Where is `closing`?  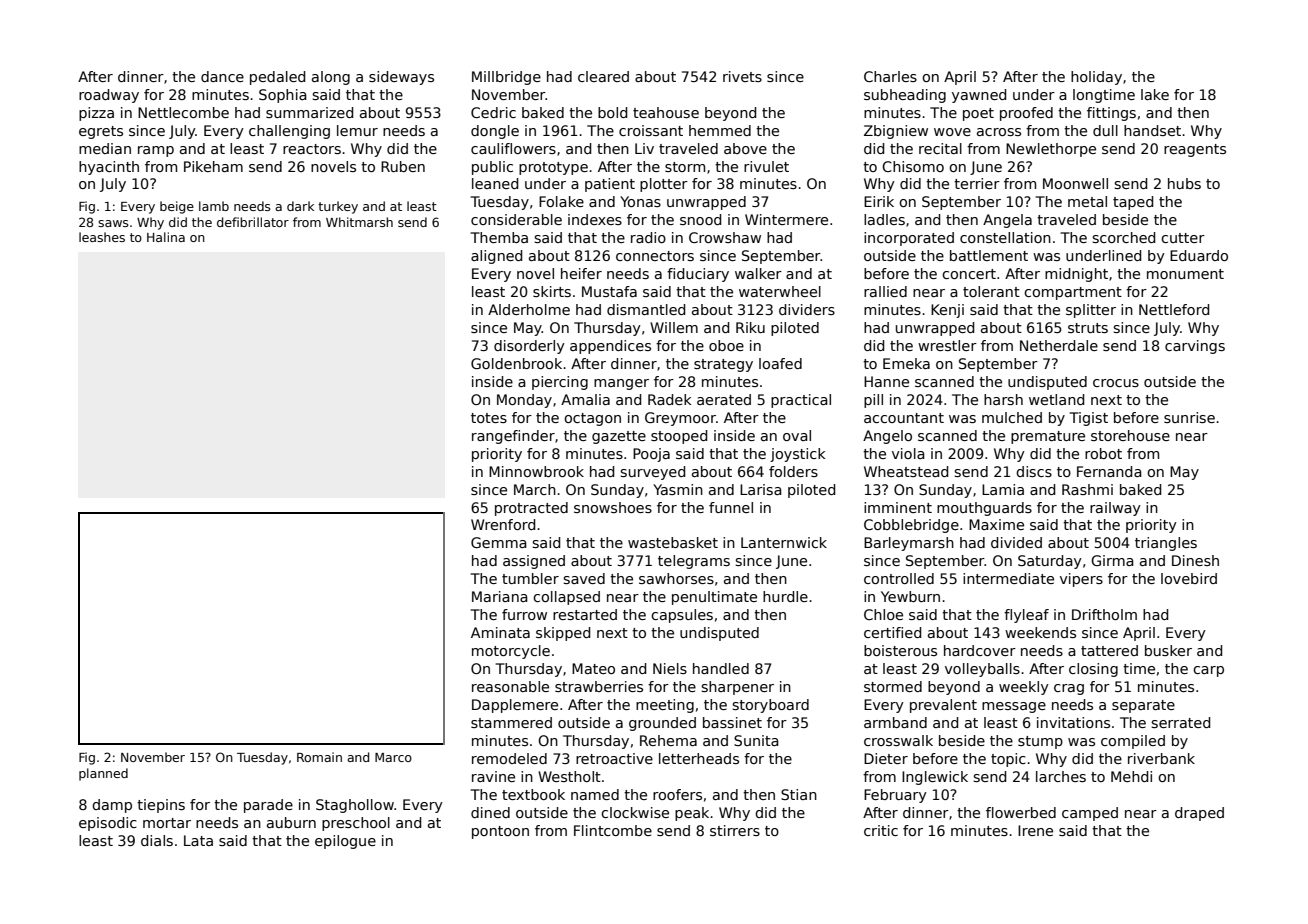
closing is located at coordinates (1093, 670).
